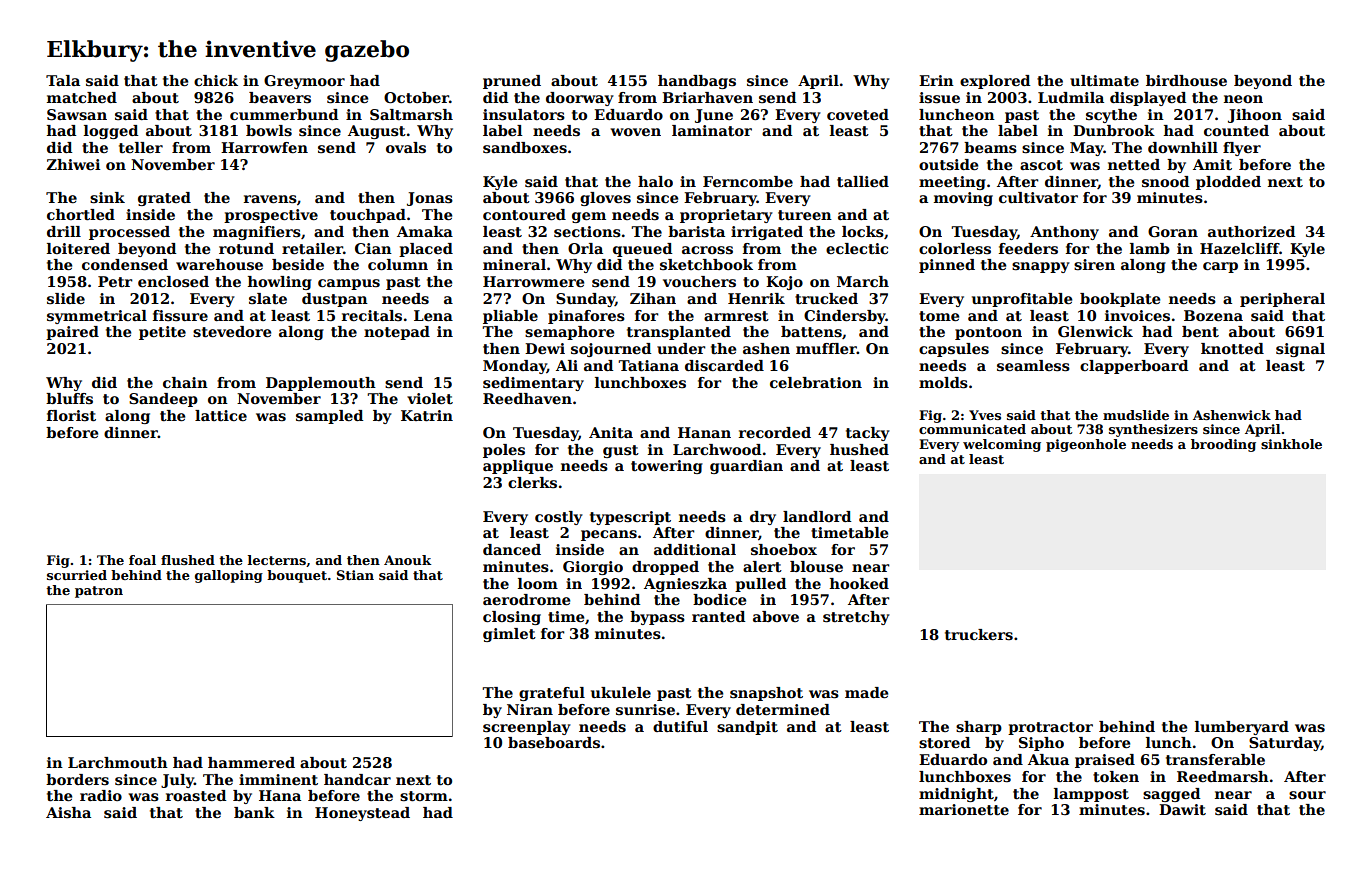  Describe the element at coordinates (524, 115) in the screenshot. I see `insulators` at that location.
